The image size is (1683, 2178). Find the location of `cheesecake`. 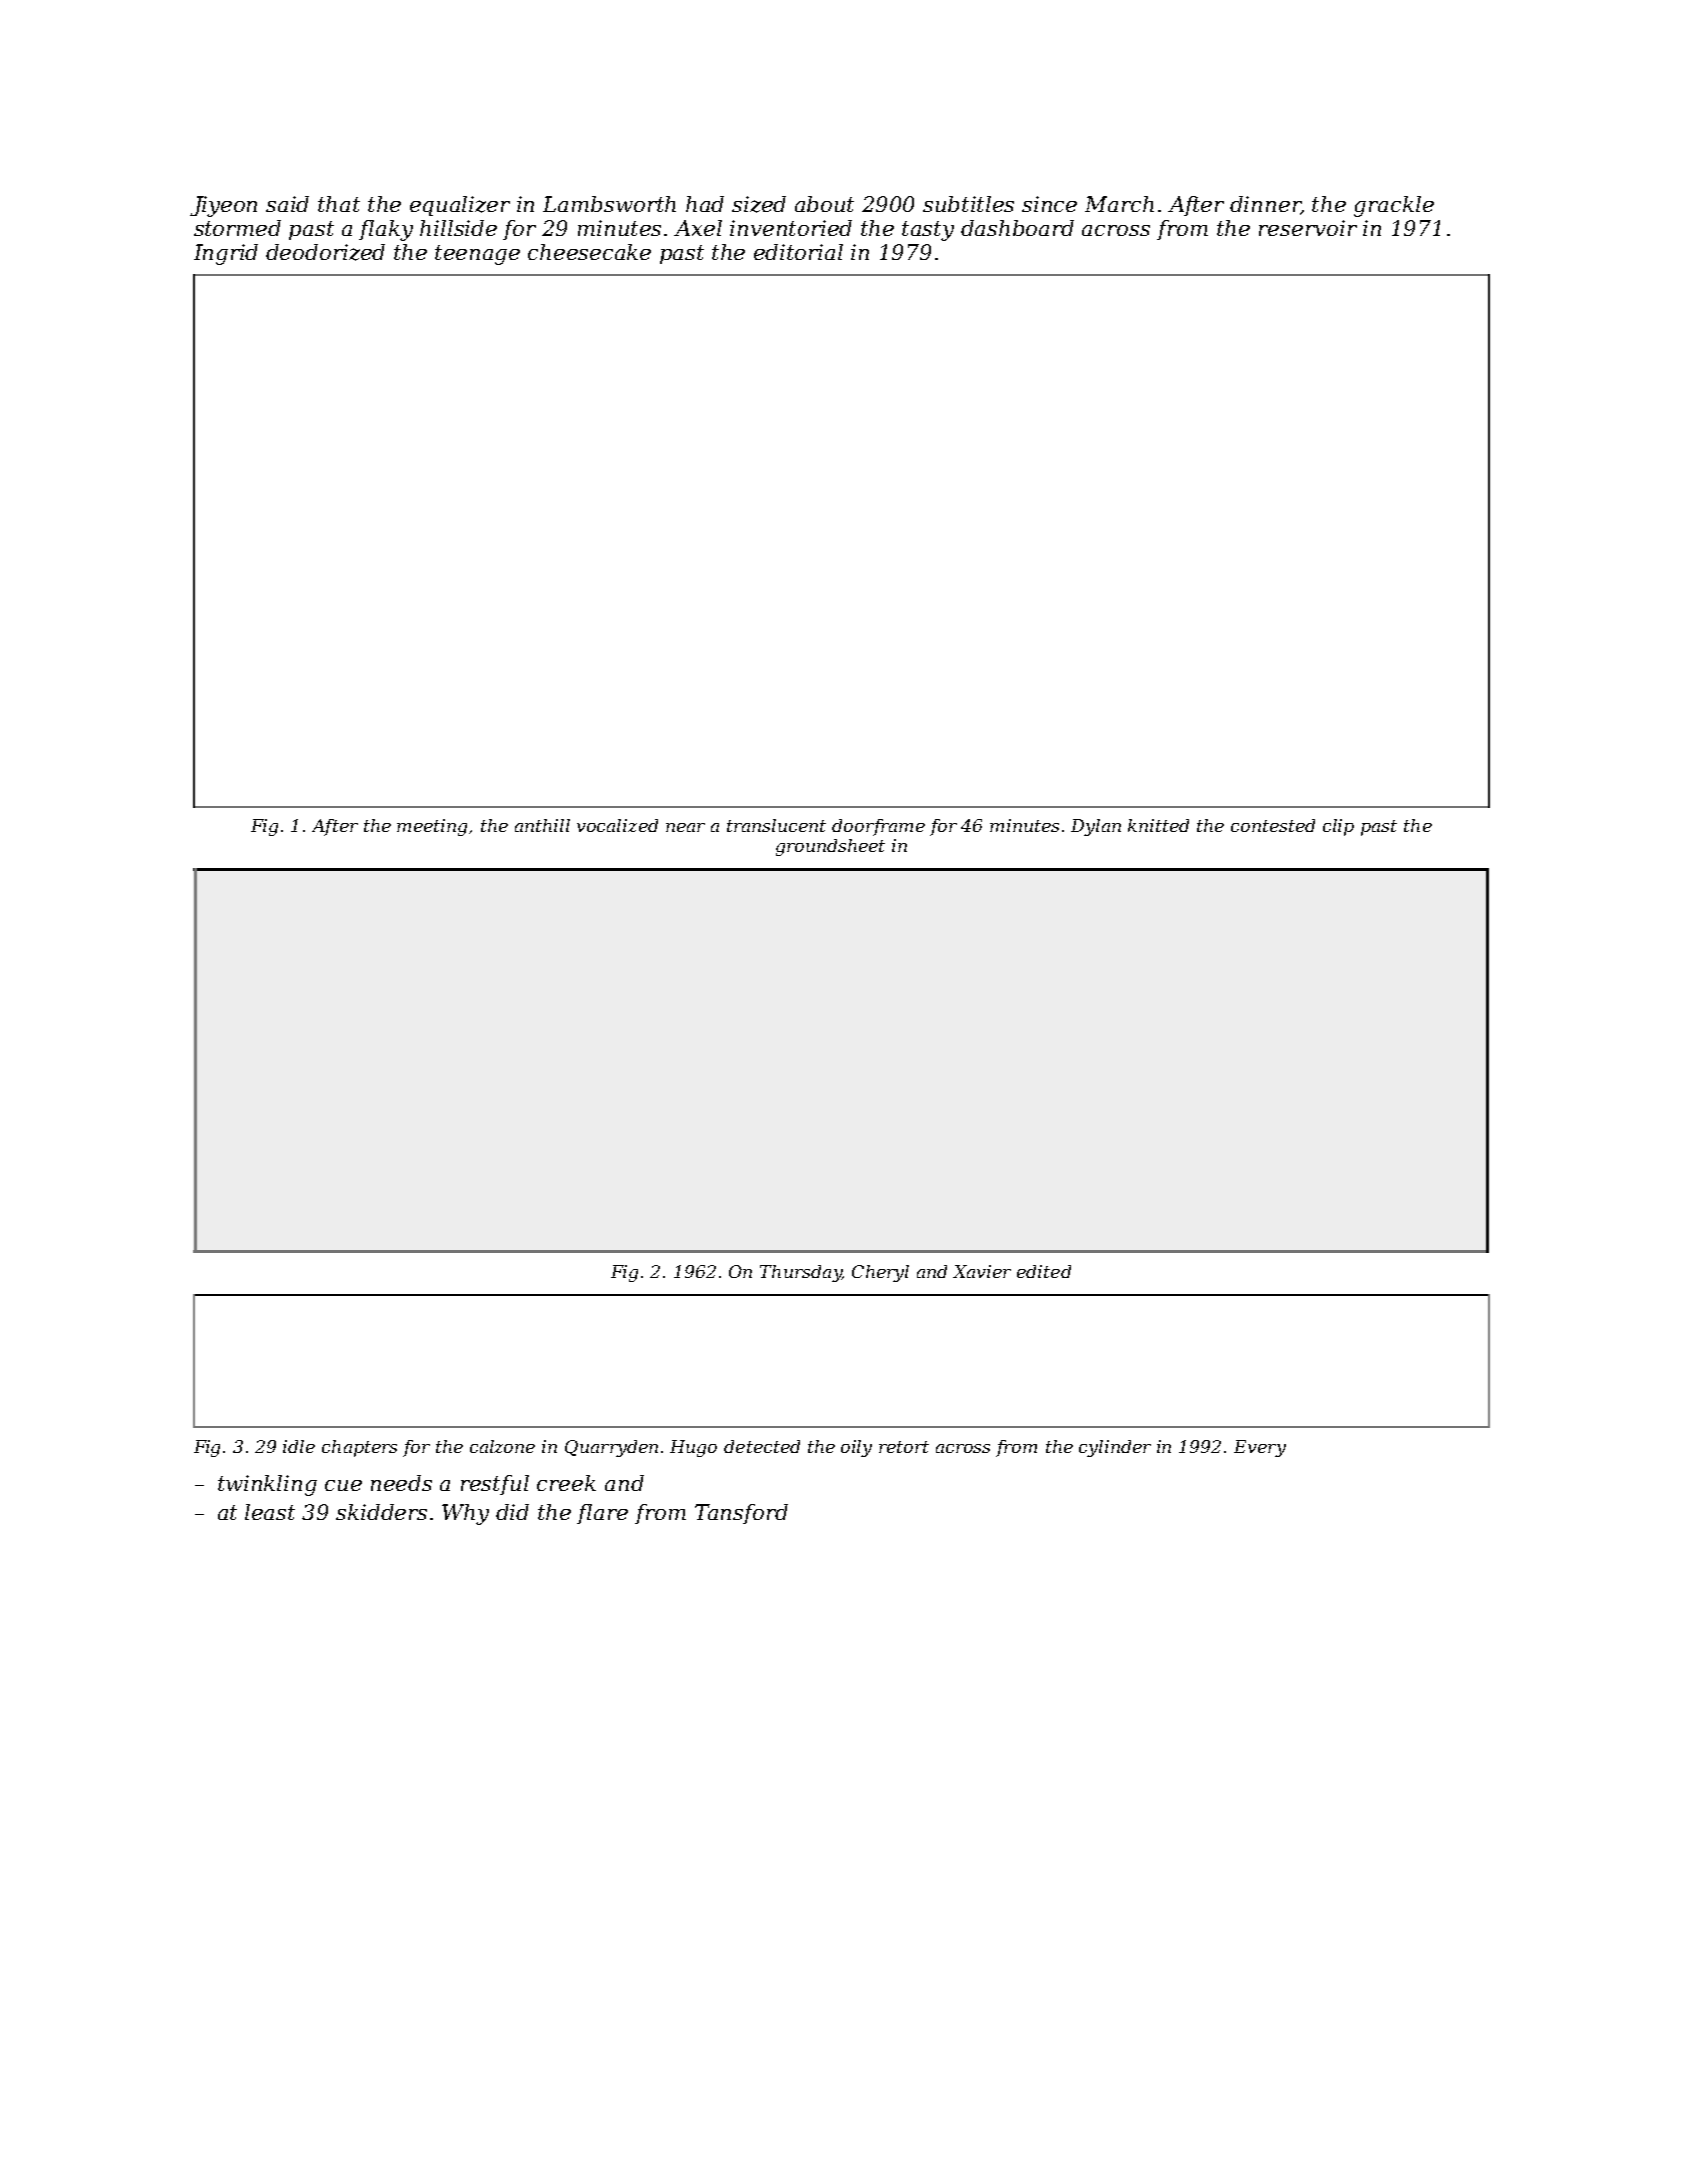

cheesecake is located at coordinates (589, 252).
